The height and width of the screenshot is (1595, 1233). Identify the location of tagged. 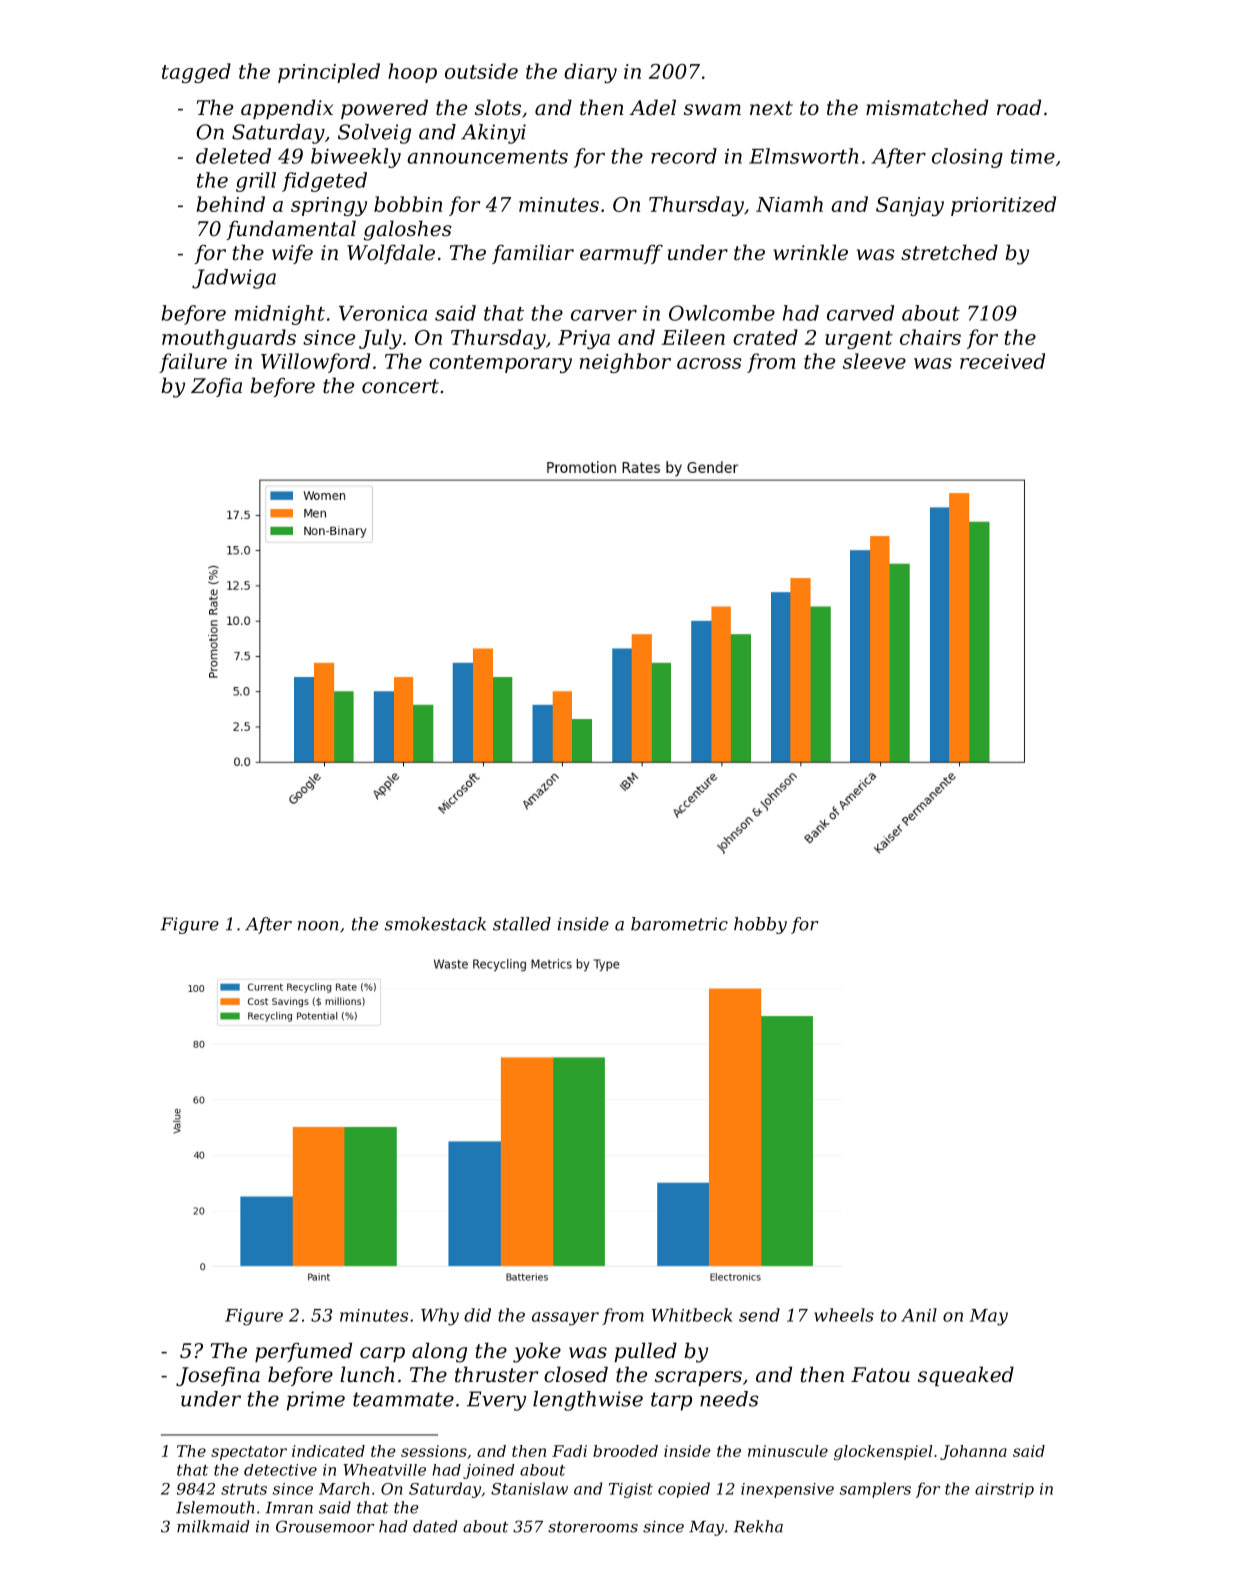
(196, 73).
